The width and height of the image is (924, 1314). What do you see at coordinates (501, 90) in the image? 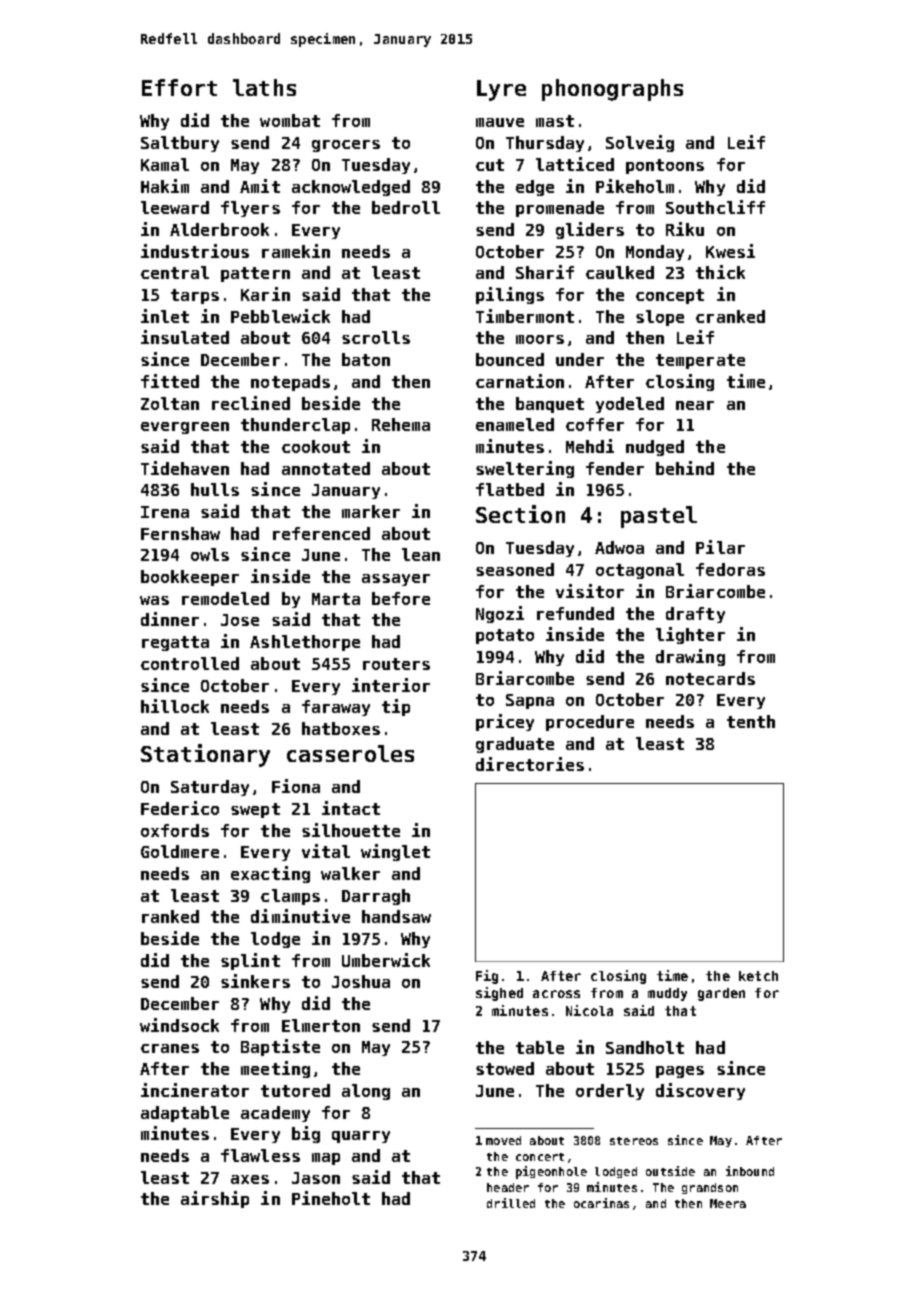
I see `Lyre` at bounding box center [501, 90].
